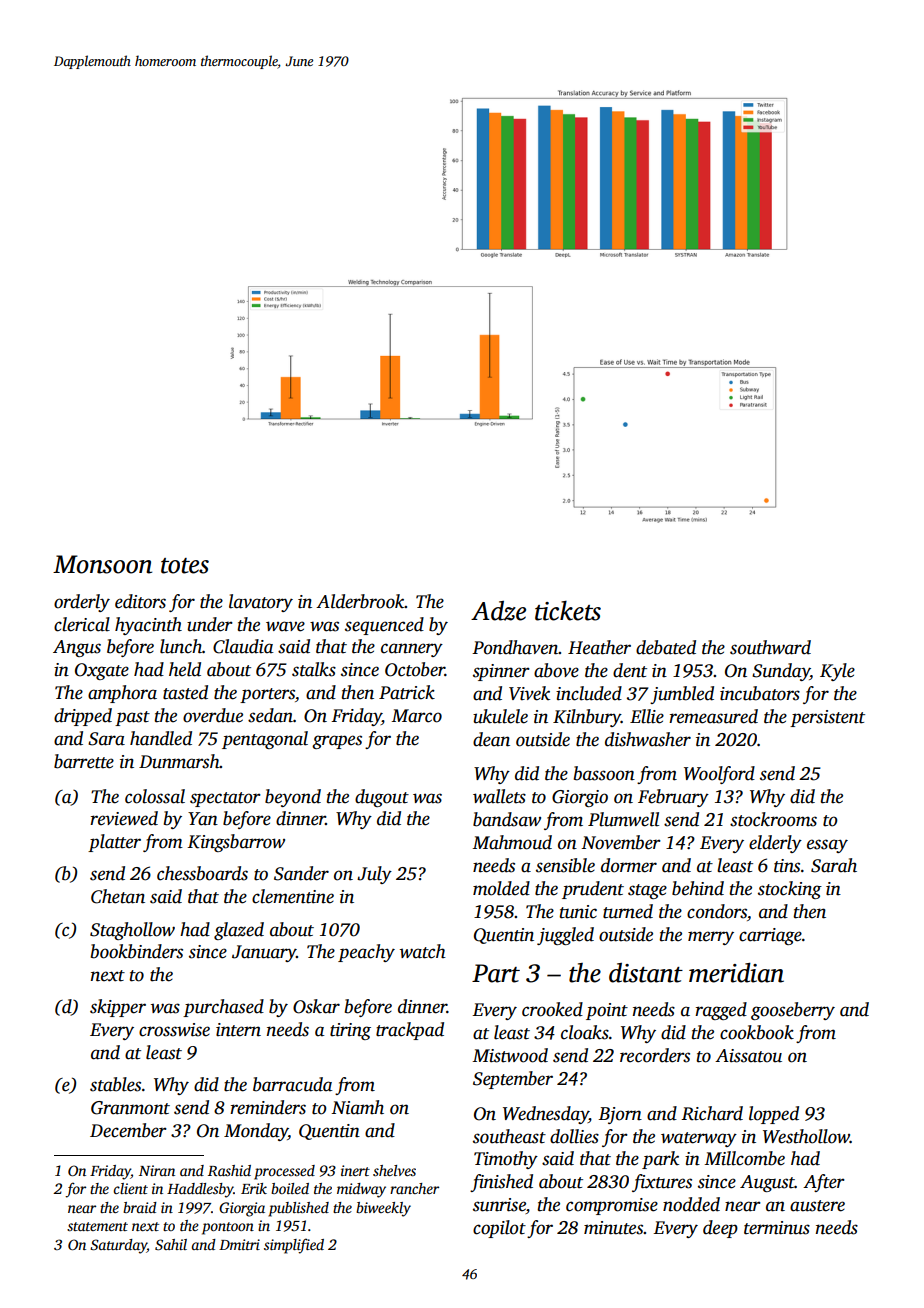 The width and height of the image is (924, 1308). What do you see at coordinates (360, 601) in the image?
I see `Alderbrook` at bounding box center [360, 601].
